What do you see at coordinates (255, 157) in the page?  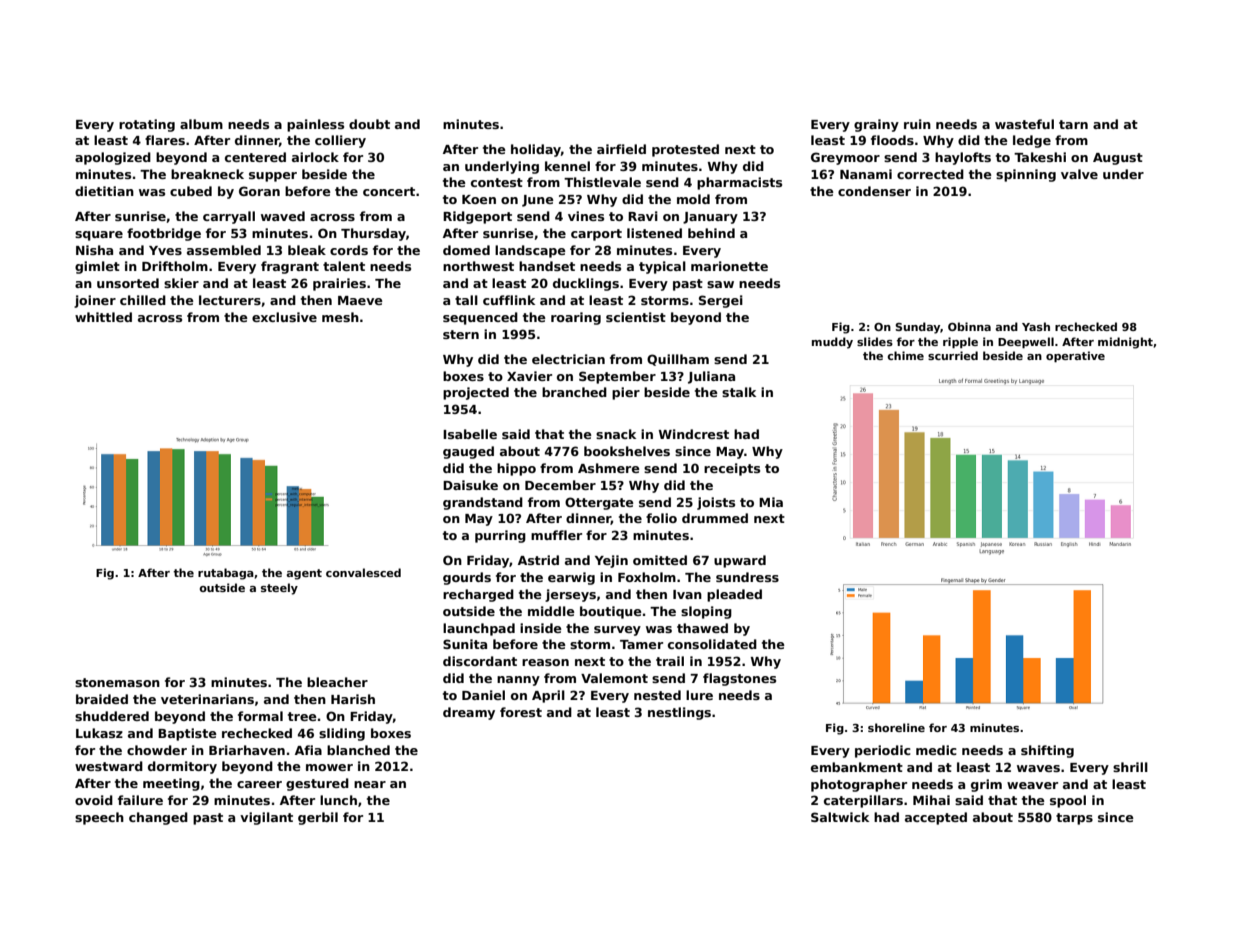 I see `centered` at bounding box center [255, 157].
